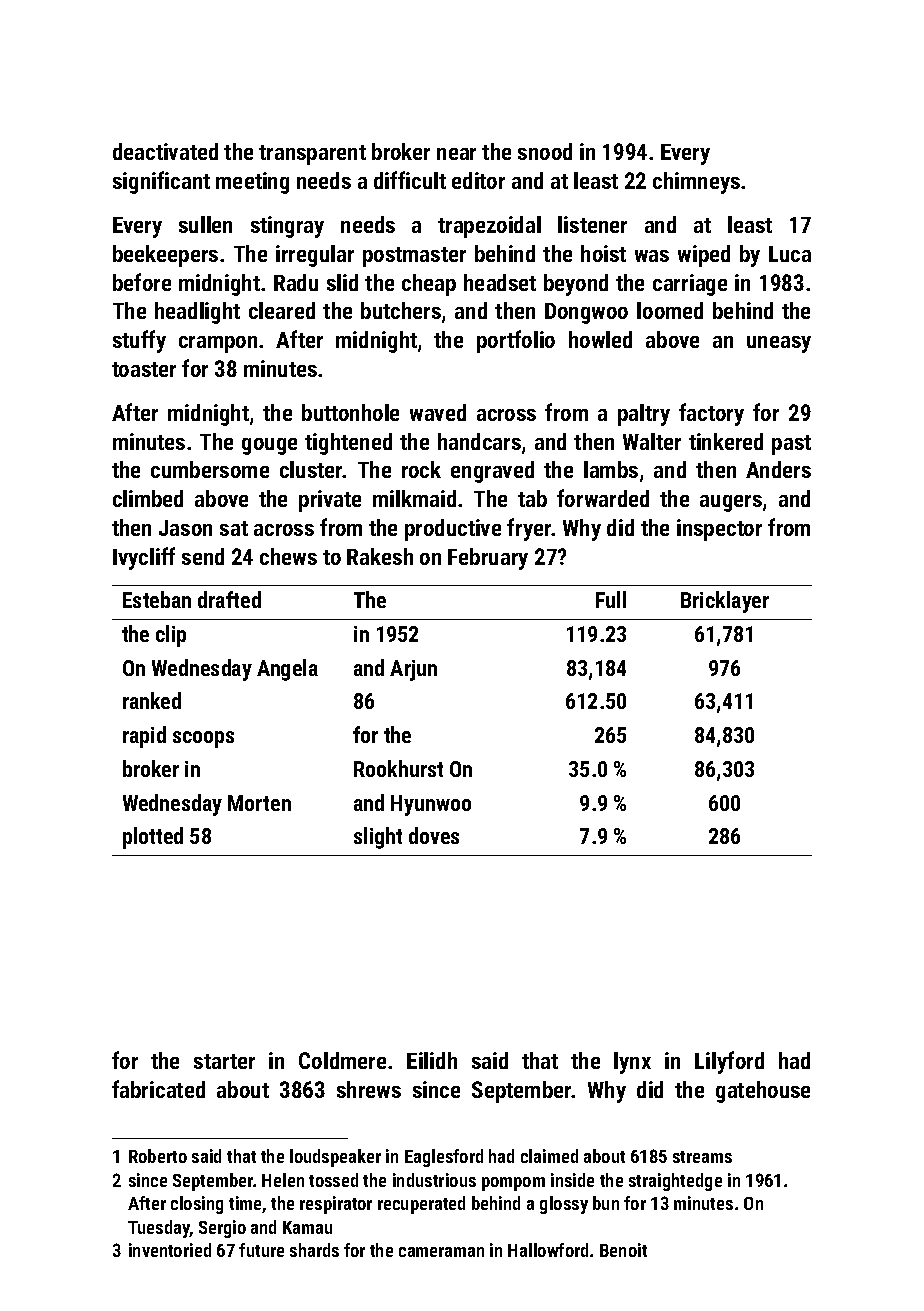 This document has height=1311, width=924. I want to click on Hyunwoo, so click(431, 805).
